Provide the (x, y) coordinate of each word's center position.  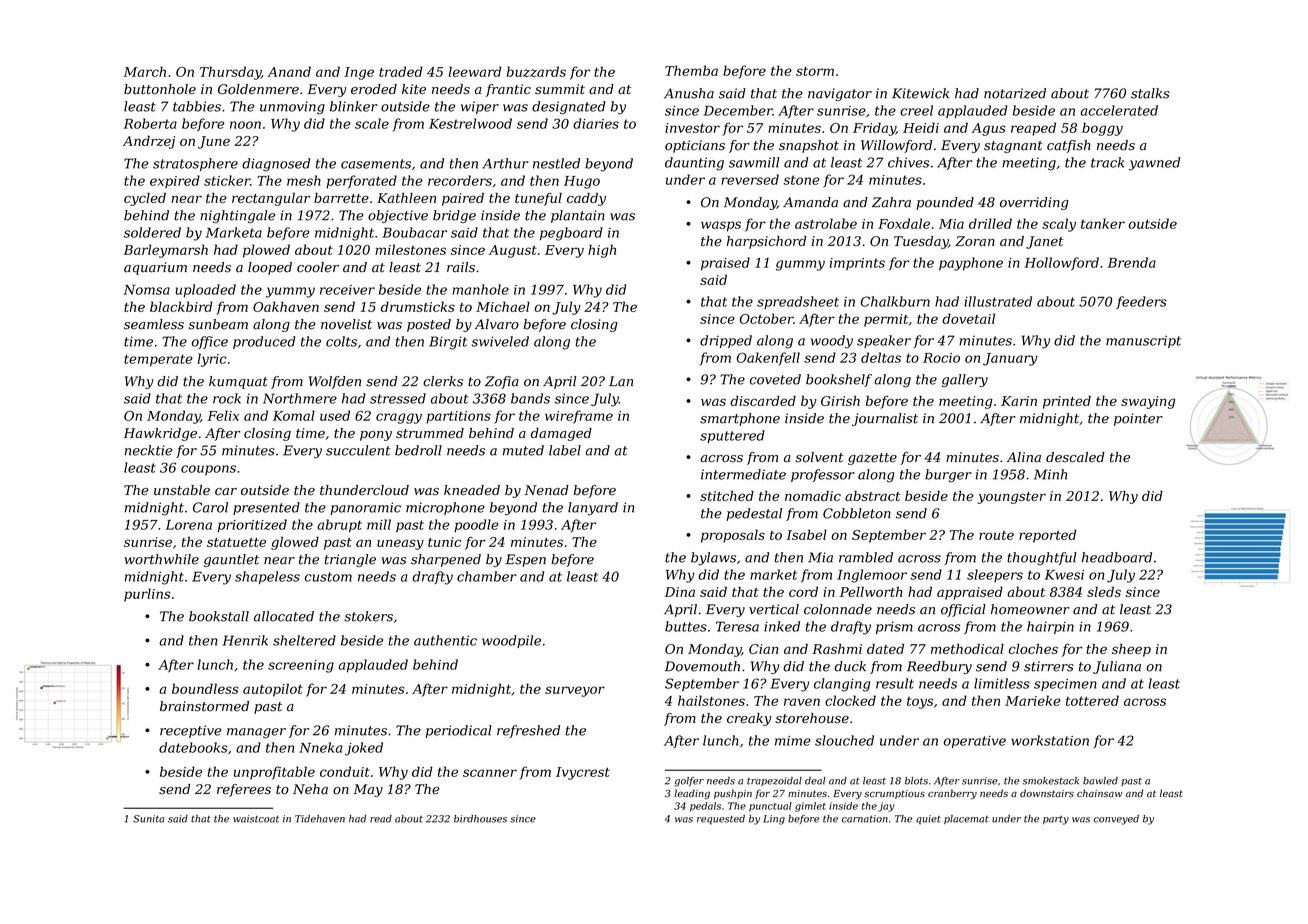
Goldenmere (258, 89)
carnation (865, 819)
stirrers (1049, 666)
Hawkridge (160, 434)
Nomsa (147, 290)
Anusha (689, 93)
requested (721, 819)
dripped (726, 341)
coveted (775, 379)
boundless (205, 688)
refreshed (528, 731)
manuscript (1143, 341)
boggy (1102, 129)
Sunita (148, 819)
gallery (965, 380)
